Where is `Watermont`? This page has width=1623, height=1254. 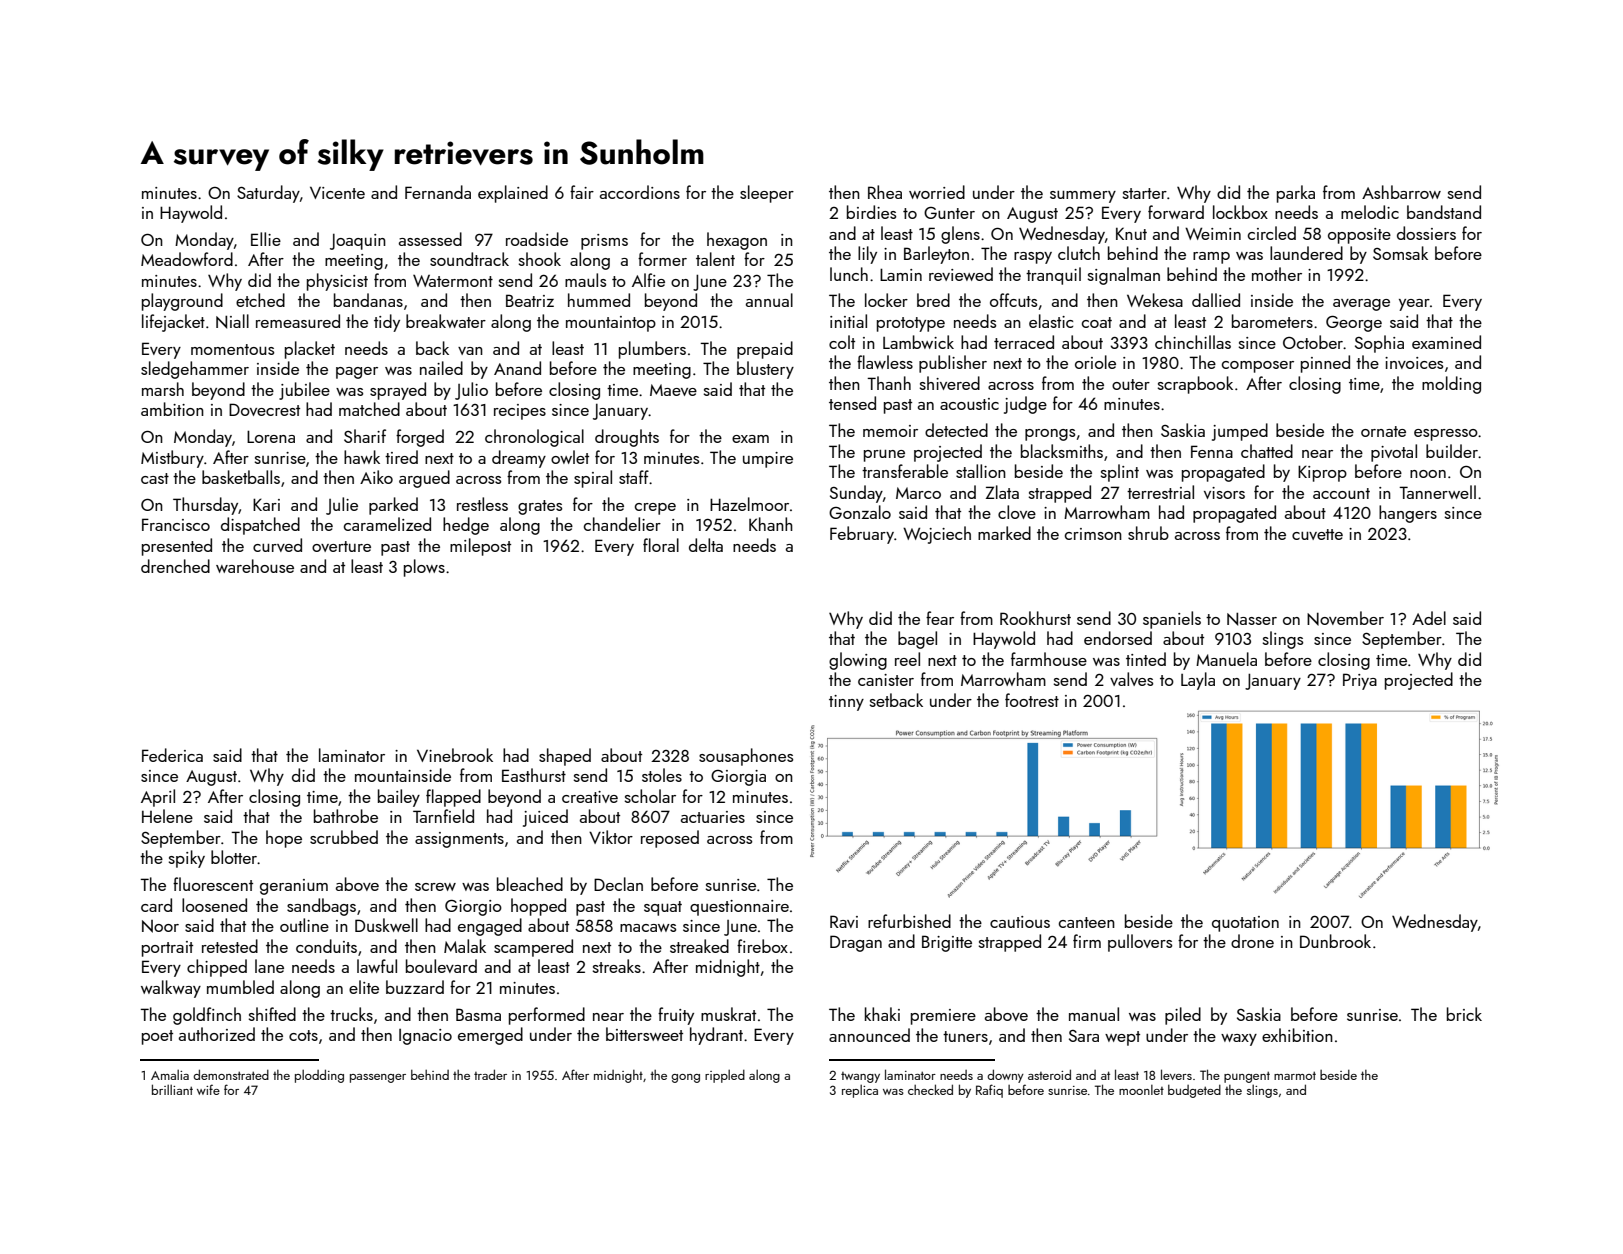
Watermont is located at coordinates (453, 281).
